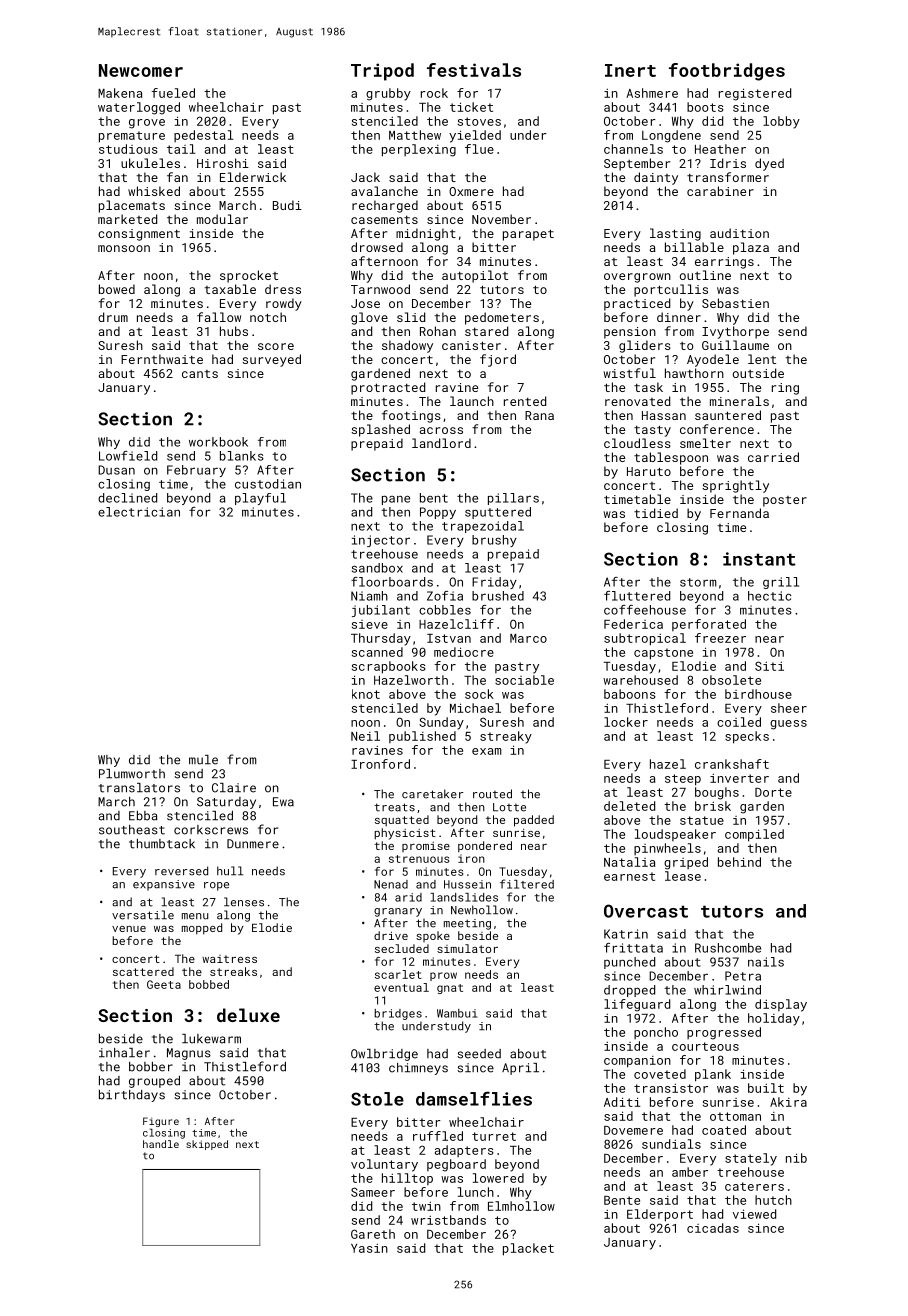  Describe the element at coordinates (139, 512) in the page. I see `electrician` at that location.
